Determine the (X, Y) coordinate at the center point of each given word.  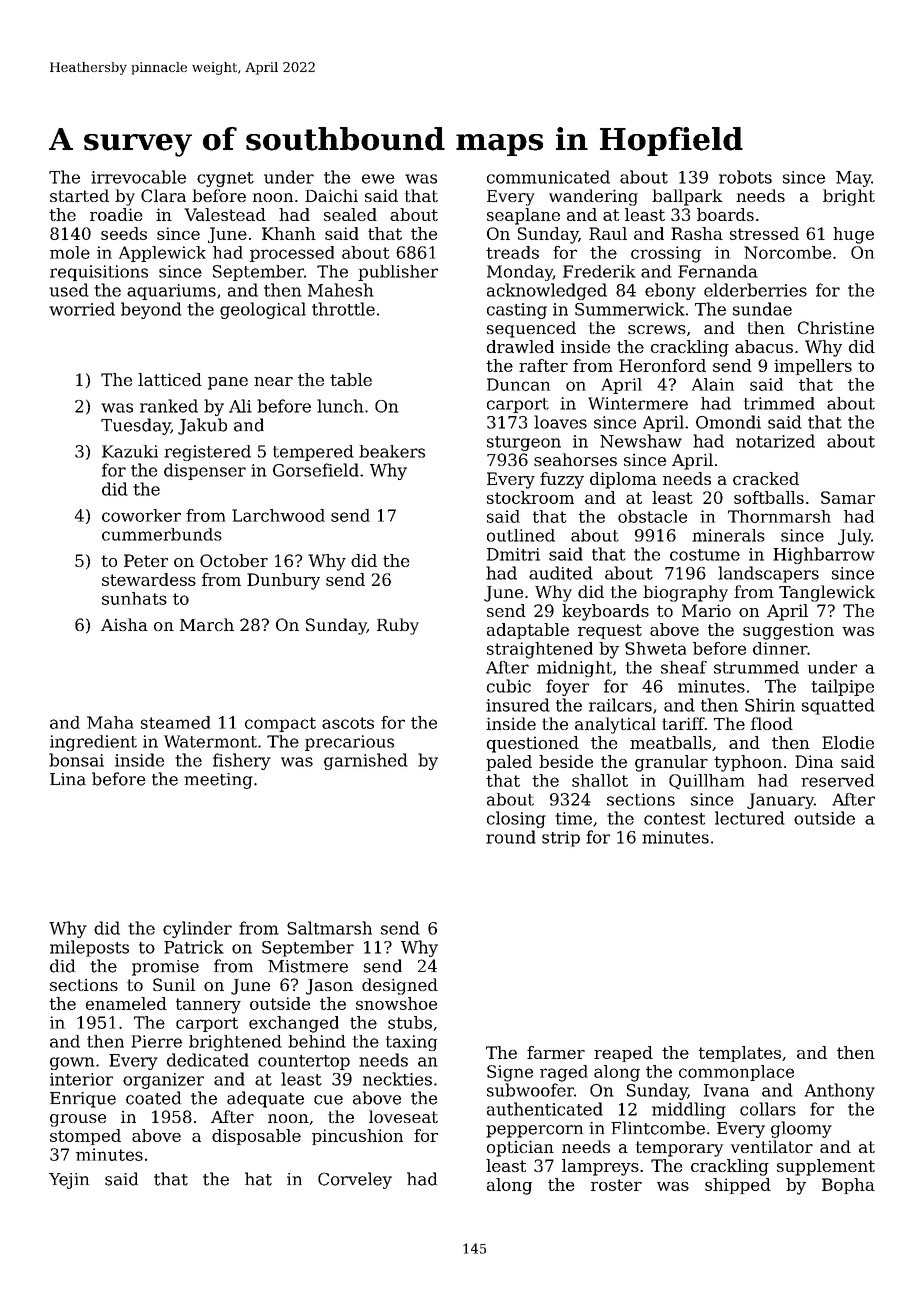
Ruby (398, 626)
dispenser (205, 471)
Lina (68, 779)
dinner (780, 648)
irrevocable (138, 177)
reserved (837, 780)
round (511, 837)
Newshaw (641, 441)
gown (72, 1063)
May (853, 179)
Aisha (124, 624)
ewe (378, 179)
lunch (340, 406)
